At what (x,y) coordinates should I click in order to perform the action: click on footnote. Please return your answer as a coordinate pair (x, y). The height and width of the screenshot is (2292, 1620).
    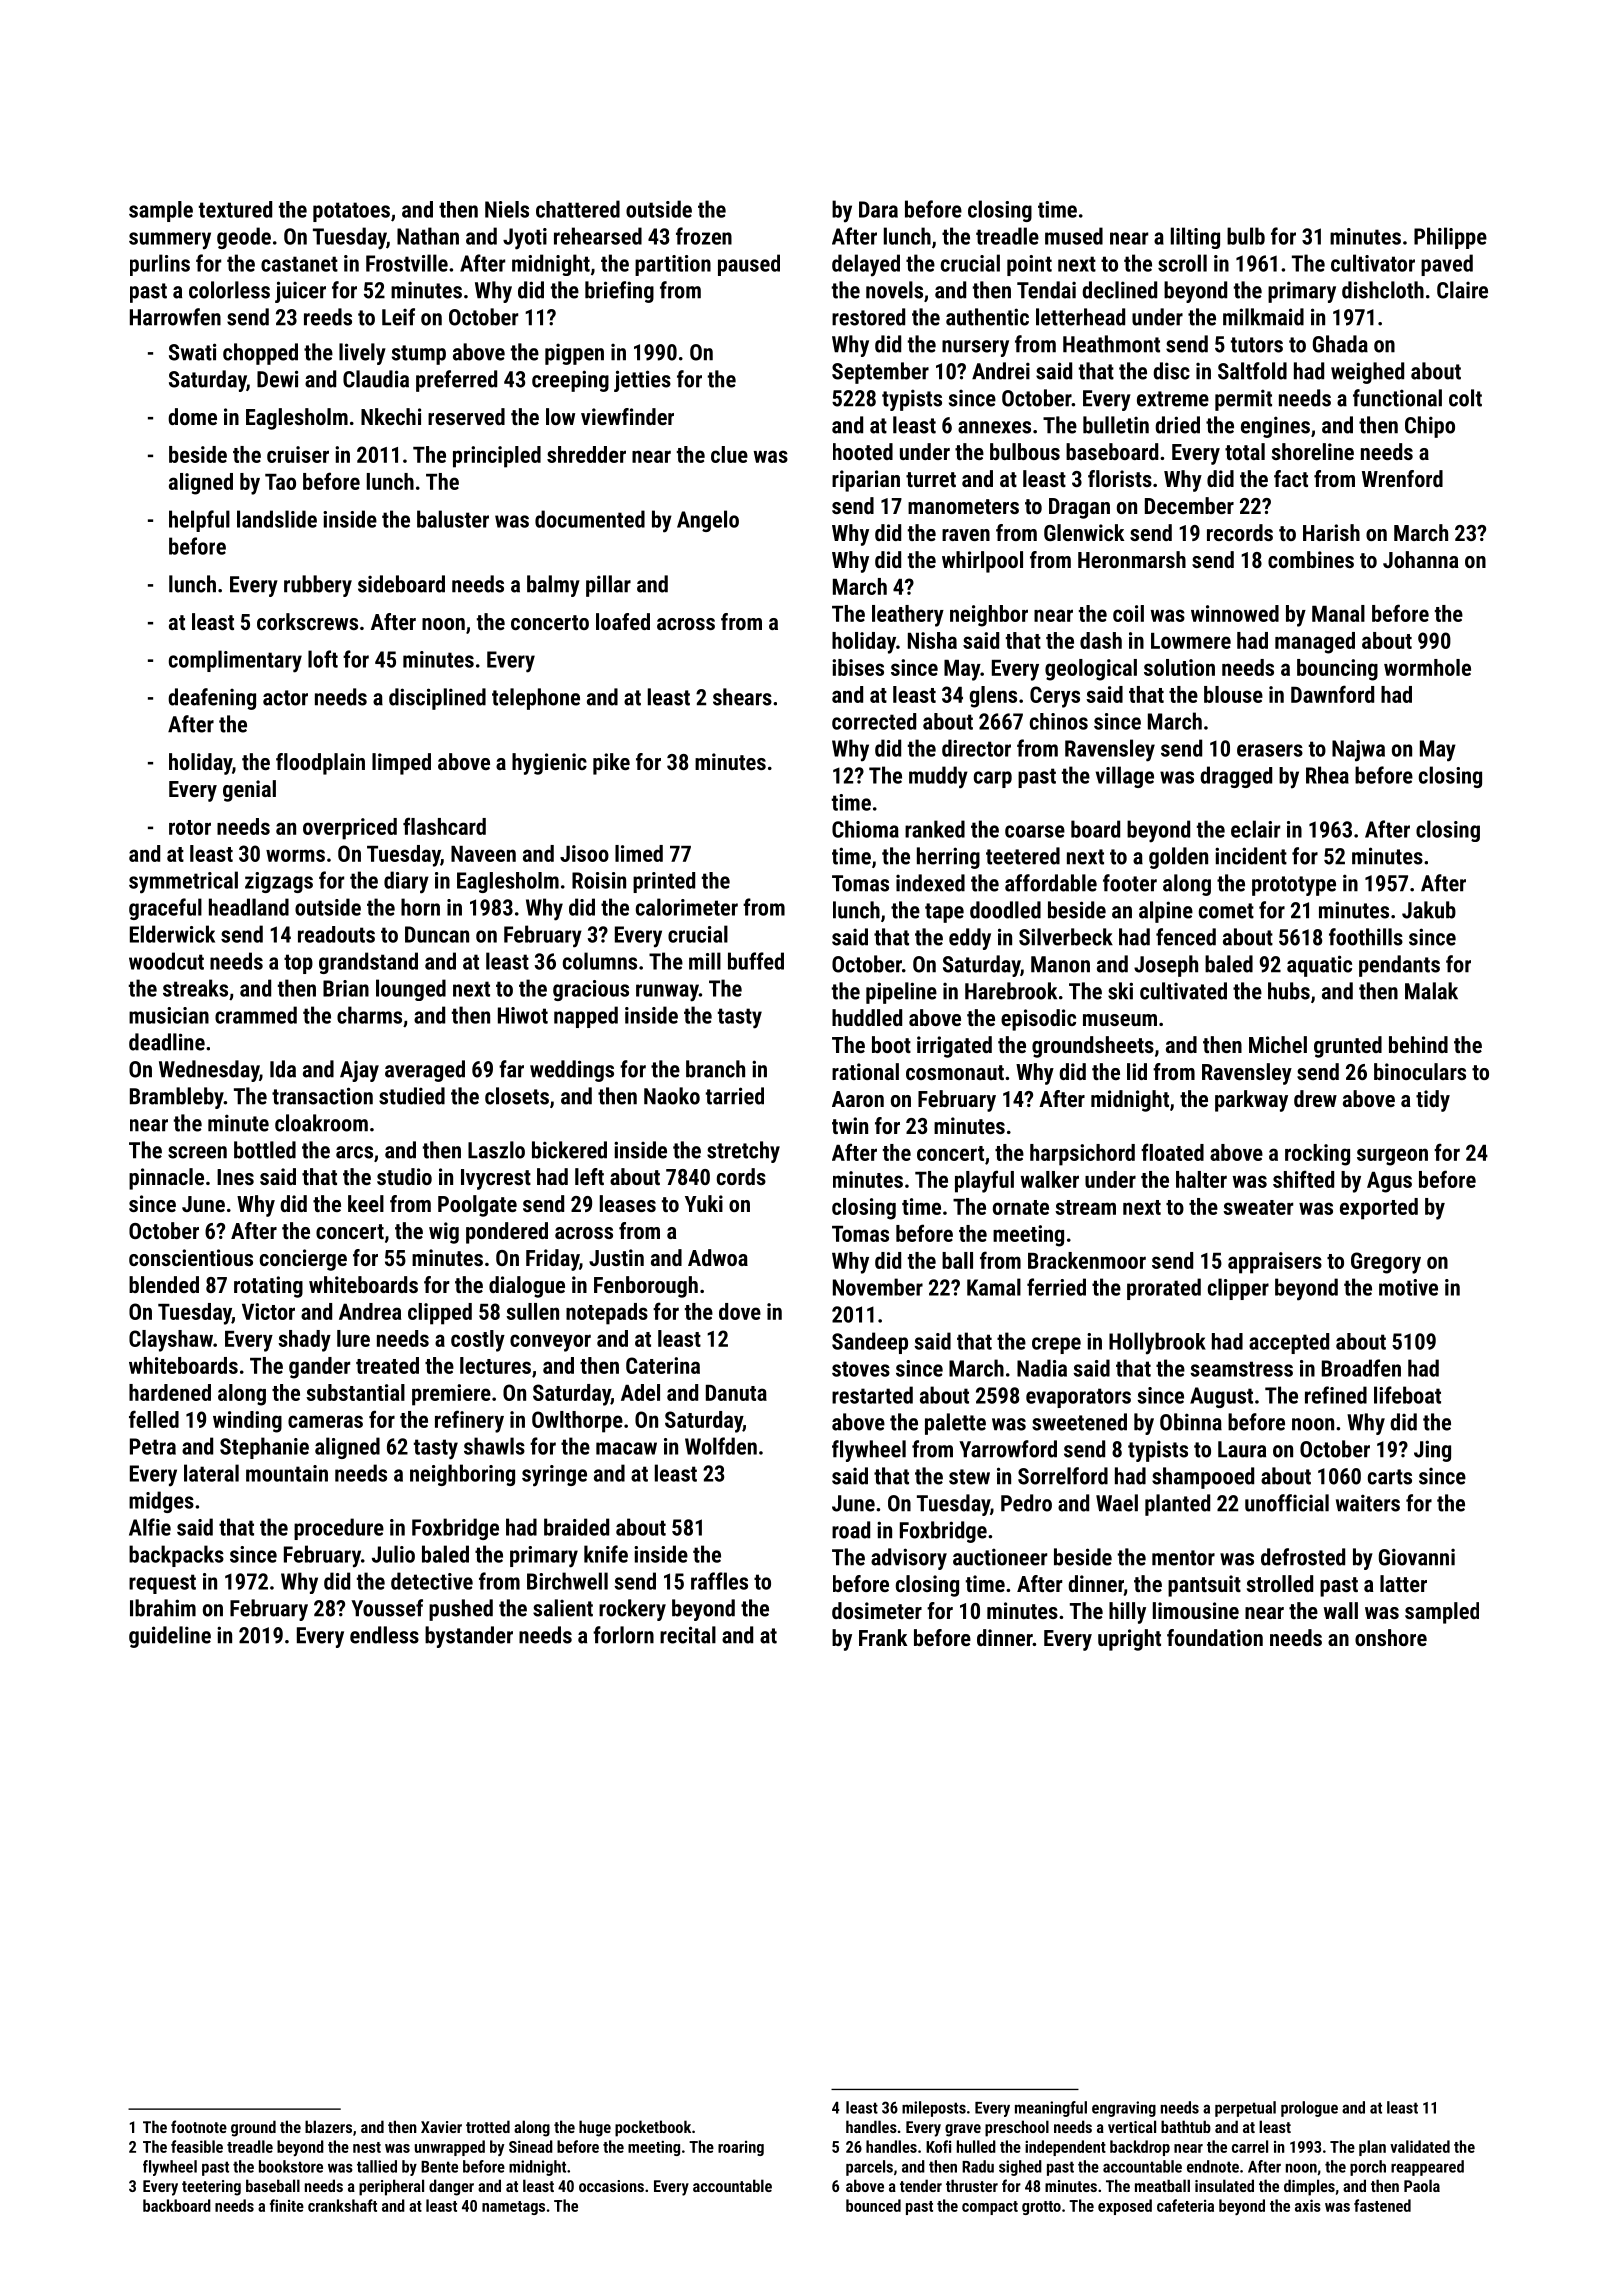
    Looking at the image, I should click on (199, 2126).
